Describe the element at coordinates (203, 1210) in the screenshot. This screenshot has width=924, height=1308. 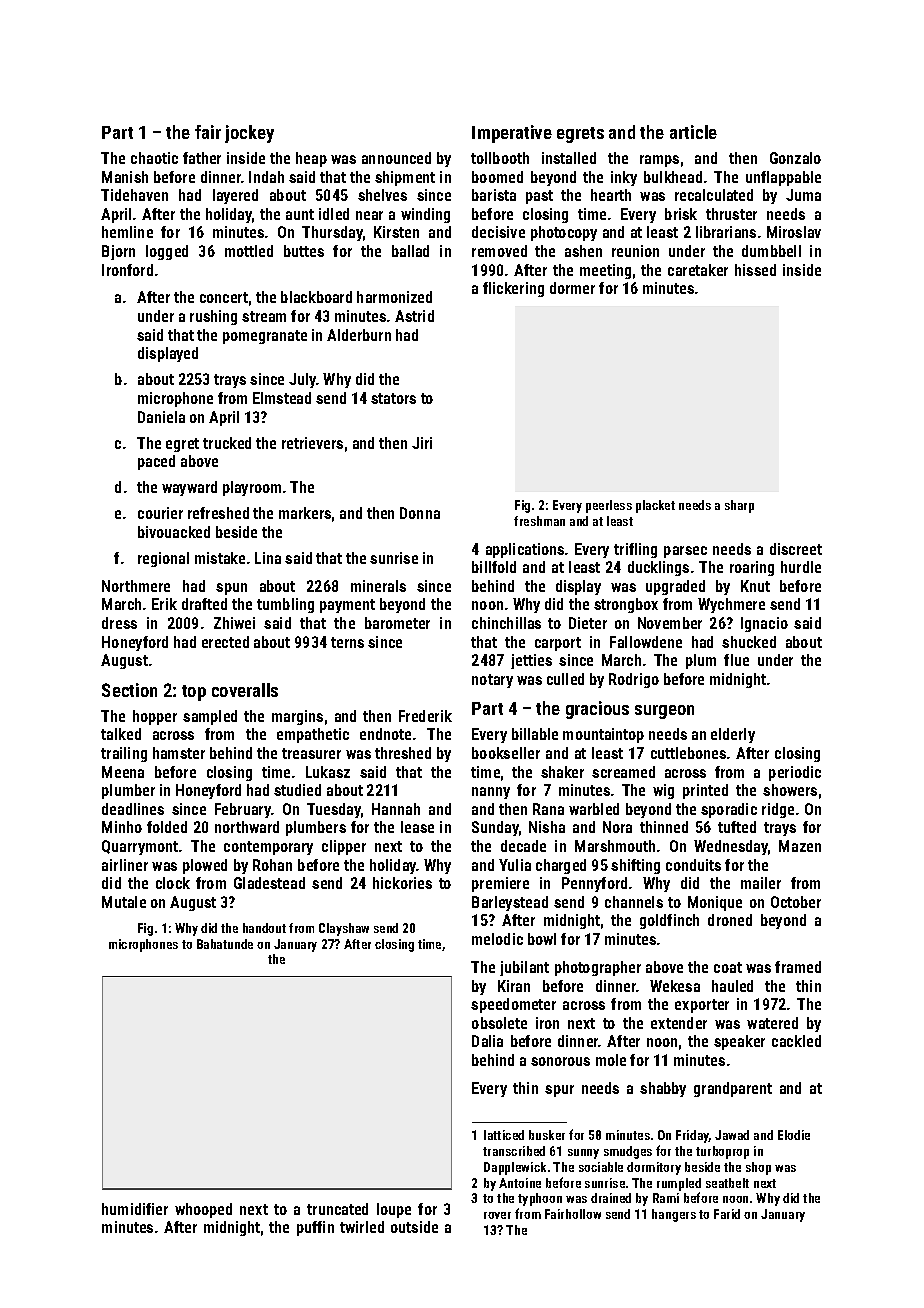
I see `whooped` at that location.
